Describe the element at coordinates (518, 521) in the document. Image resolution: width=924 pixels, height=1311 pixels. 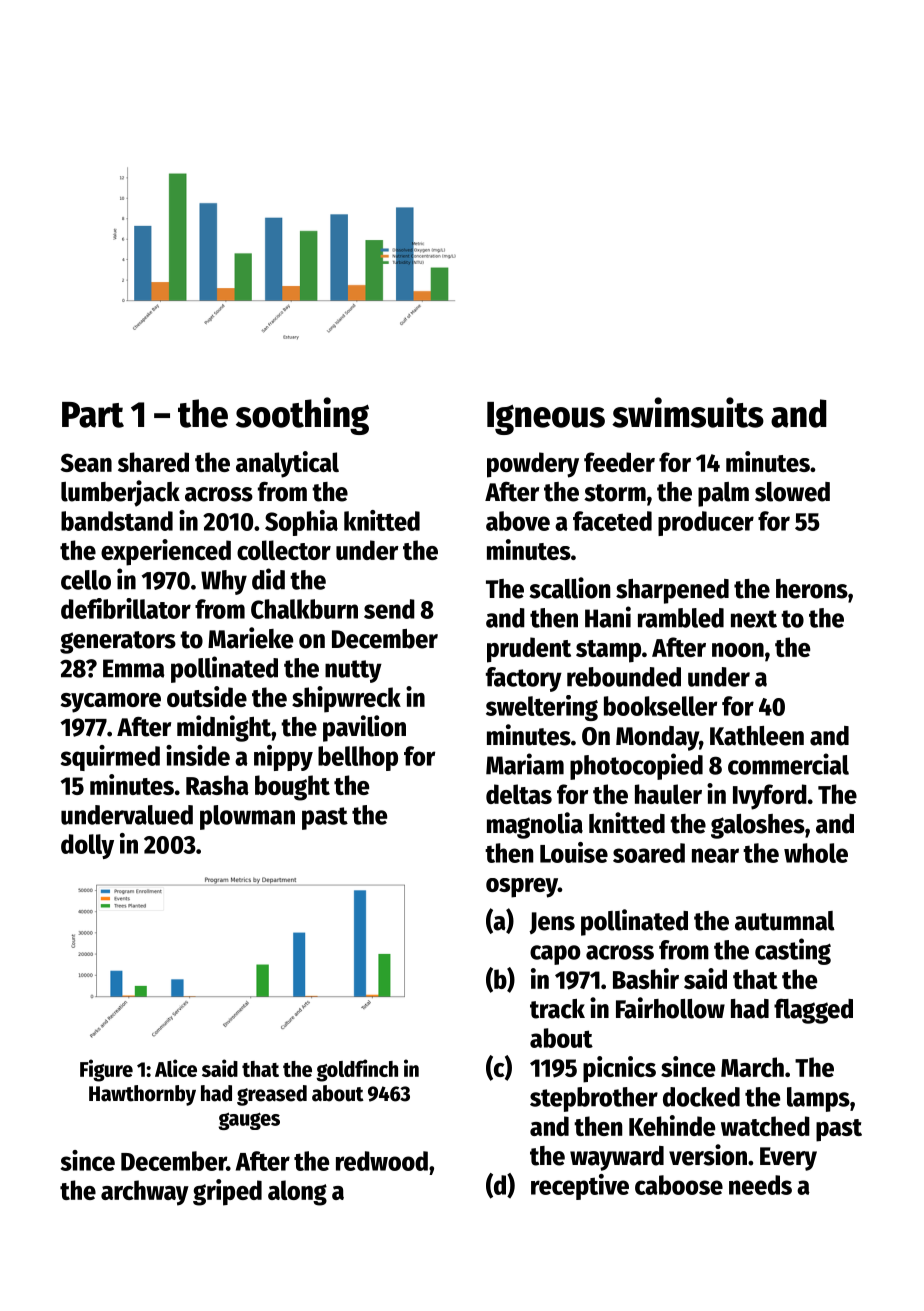
I see `above` at that location.
